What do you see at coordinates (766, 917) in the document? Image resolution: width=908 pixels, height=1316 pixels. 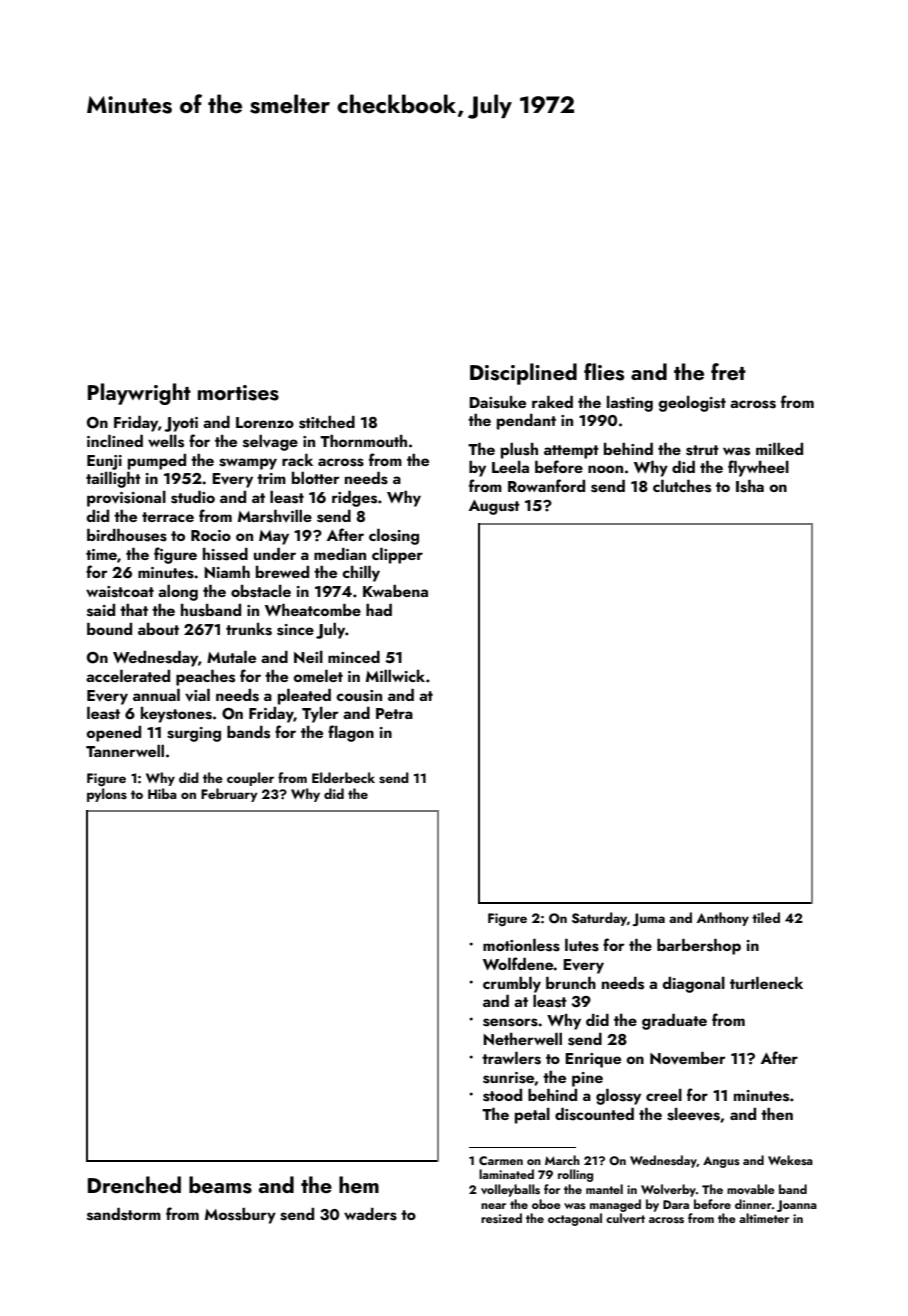 I see `tiled` at bounding box center [766, 917].
